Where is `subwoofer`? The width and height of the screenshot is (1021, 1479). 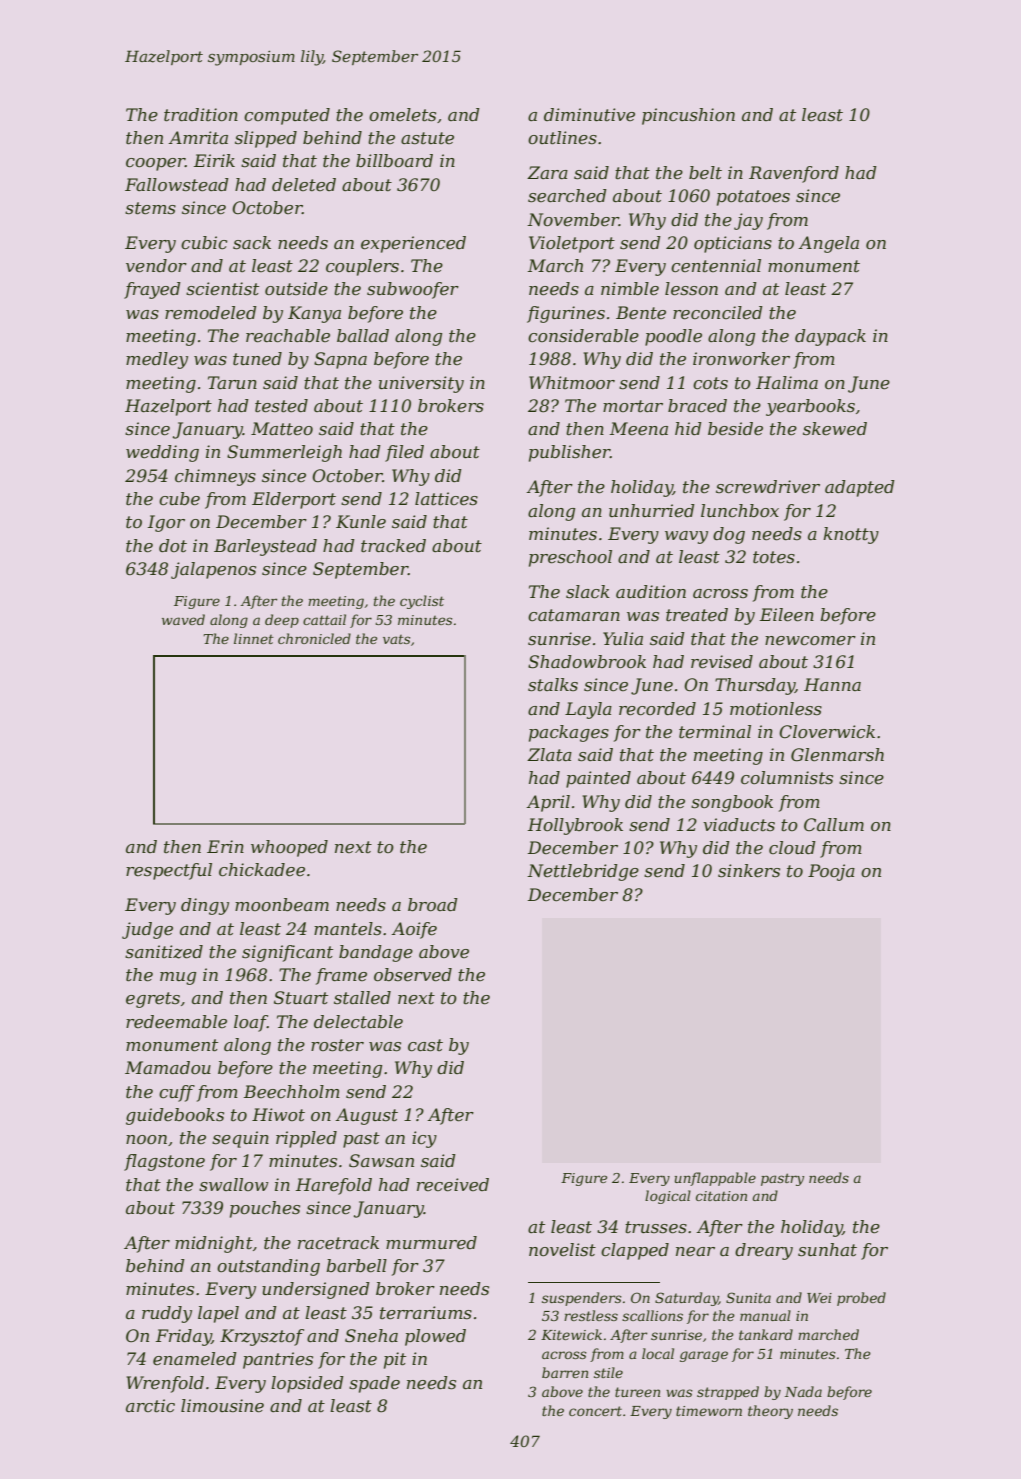
subwoofer is located at coordinates (413, 290).
